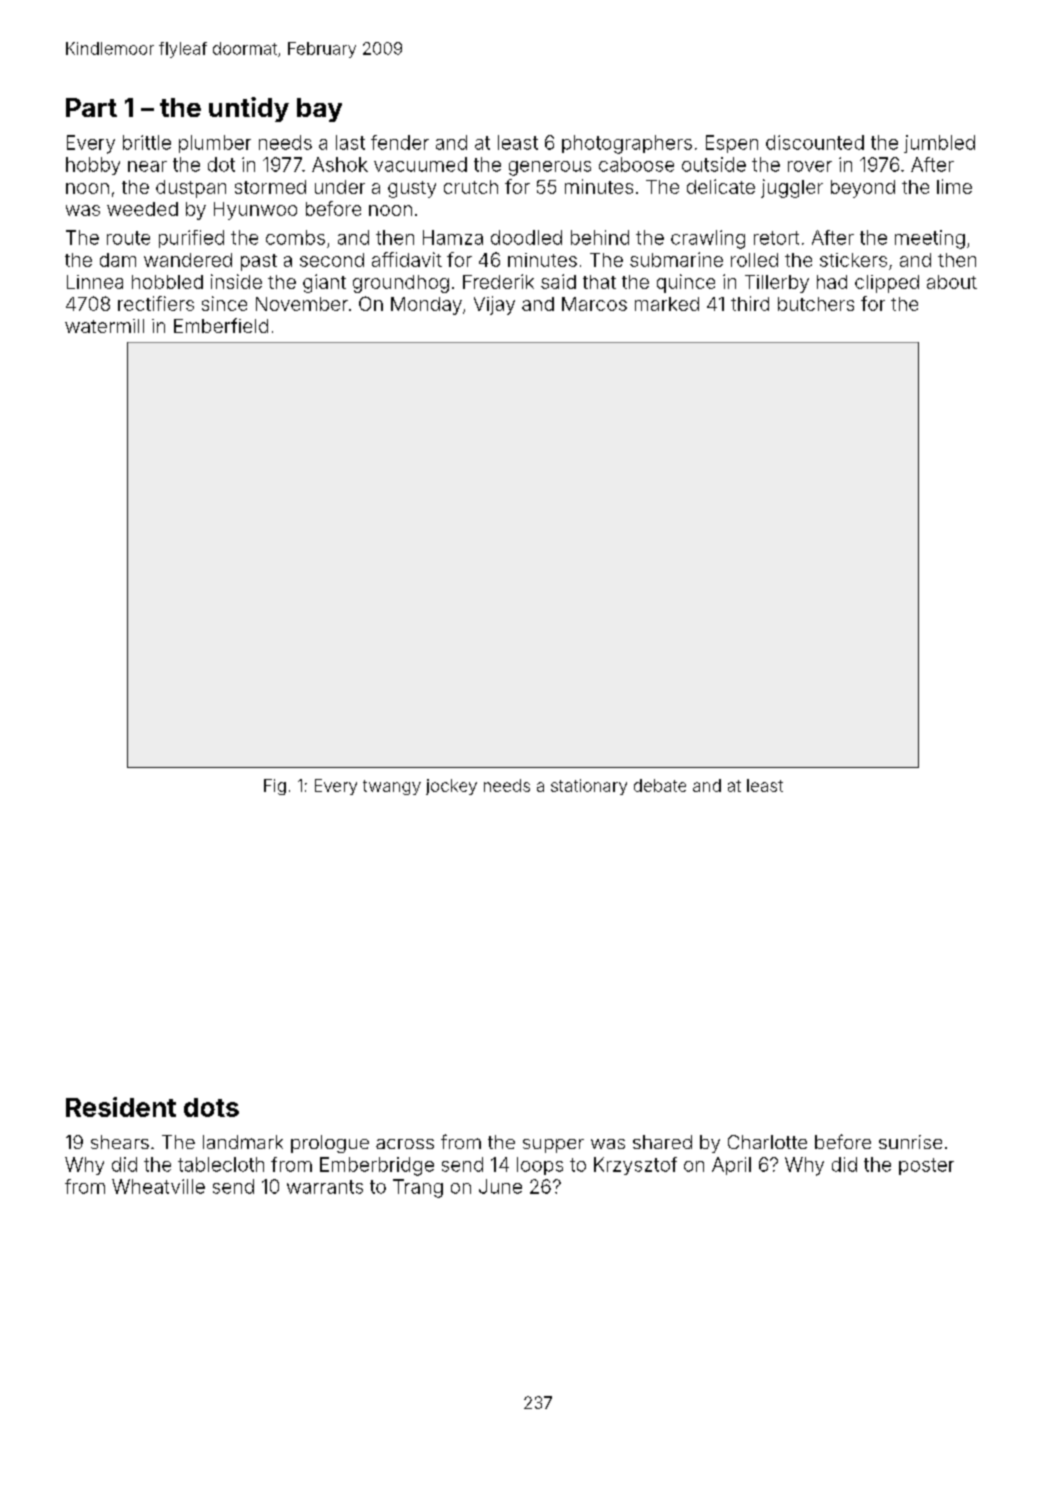 The width and height of the image is (1046, 1486). Describe the element at coordinates (405, 1144) in the image. I see `across` at that location.
